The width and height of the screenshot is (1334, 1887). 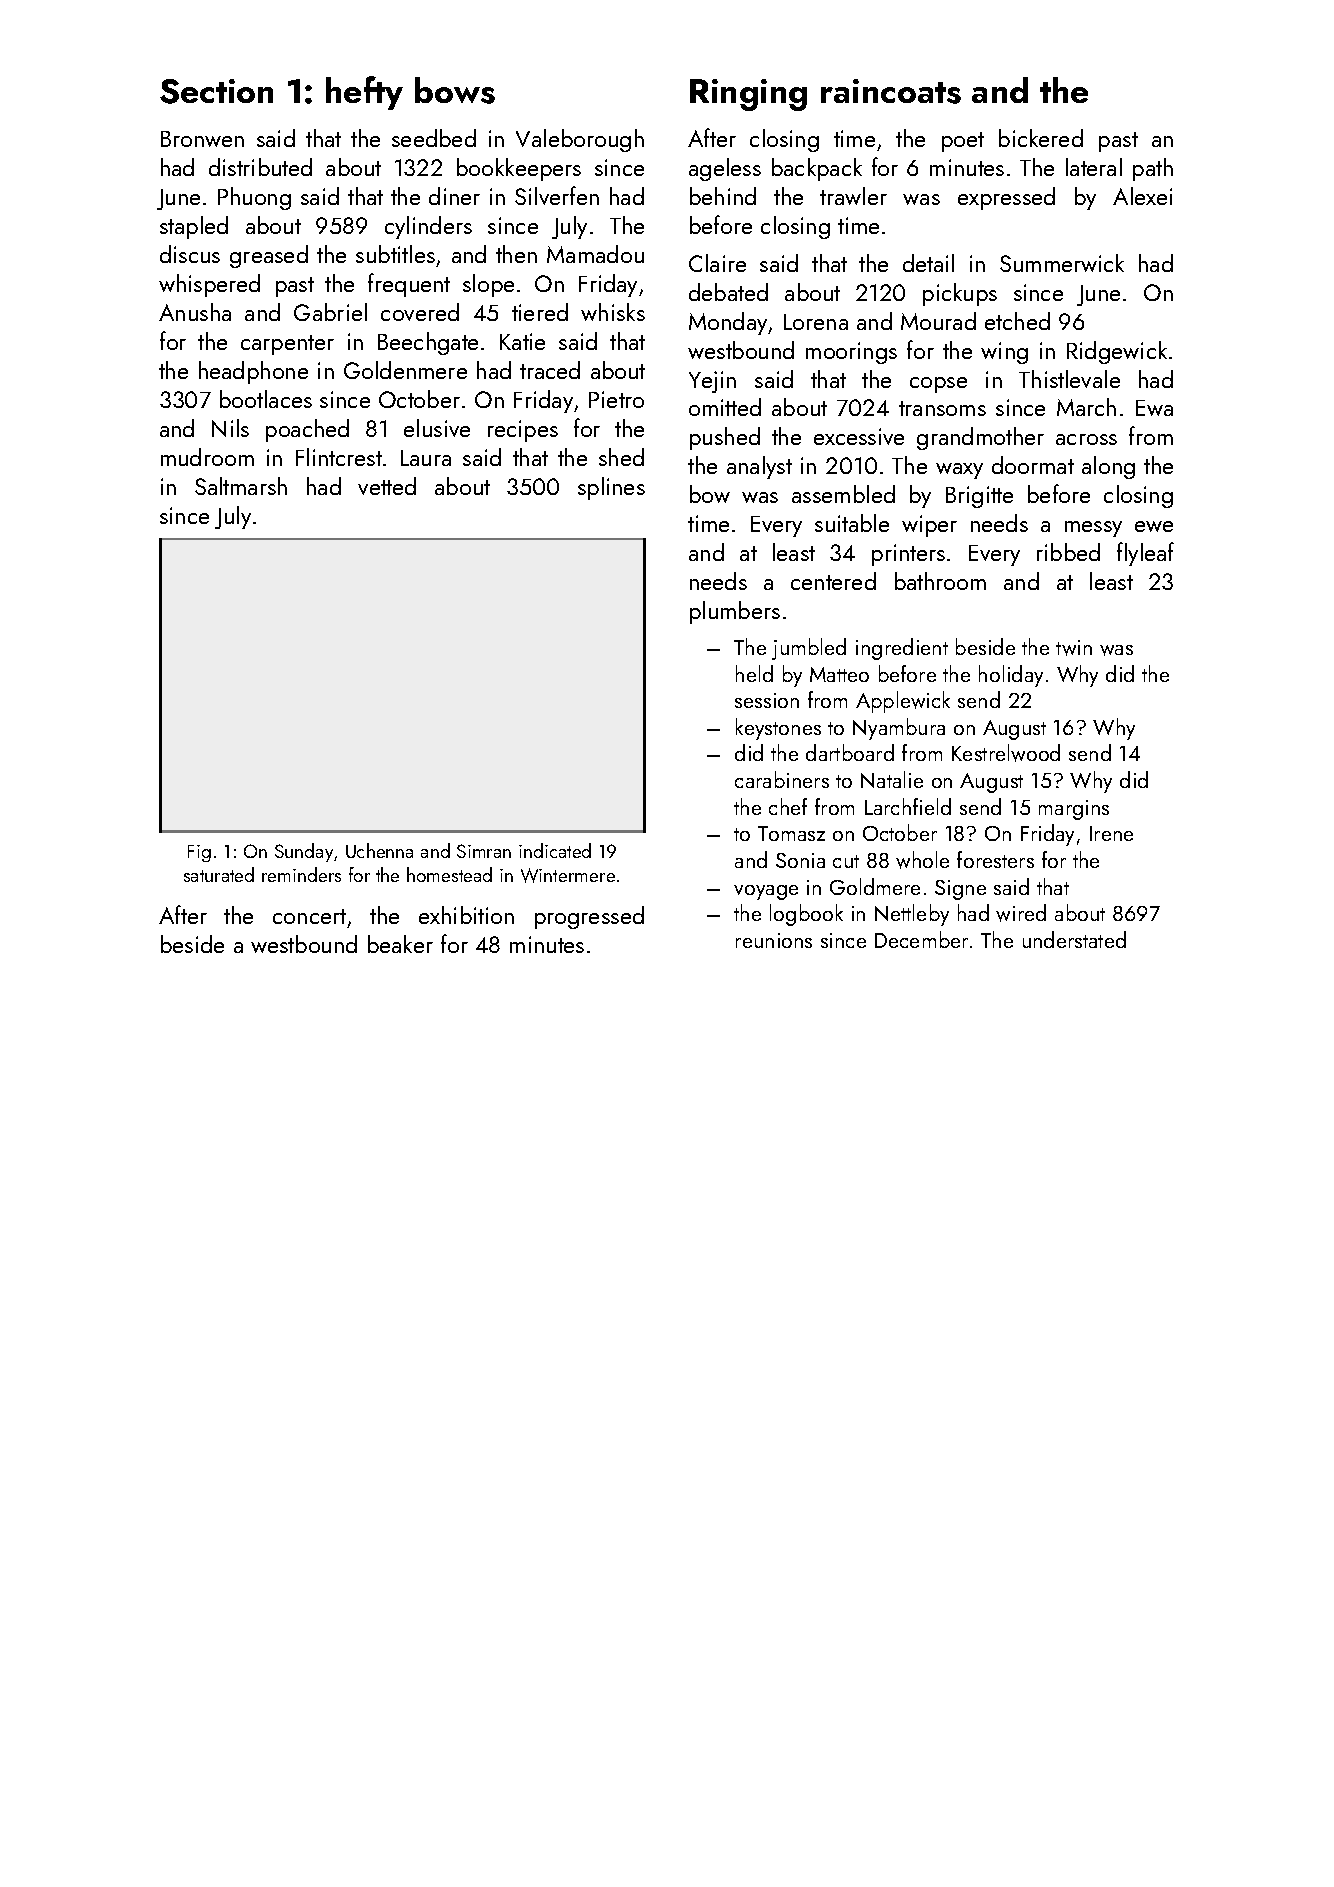 What do you see at coordinates (400, 944) in the screenshot?
I see `beaker` at bounding box center [400, 944].
